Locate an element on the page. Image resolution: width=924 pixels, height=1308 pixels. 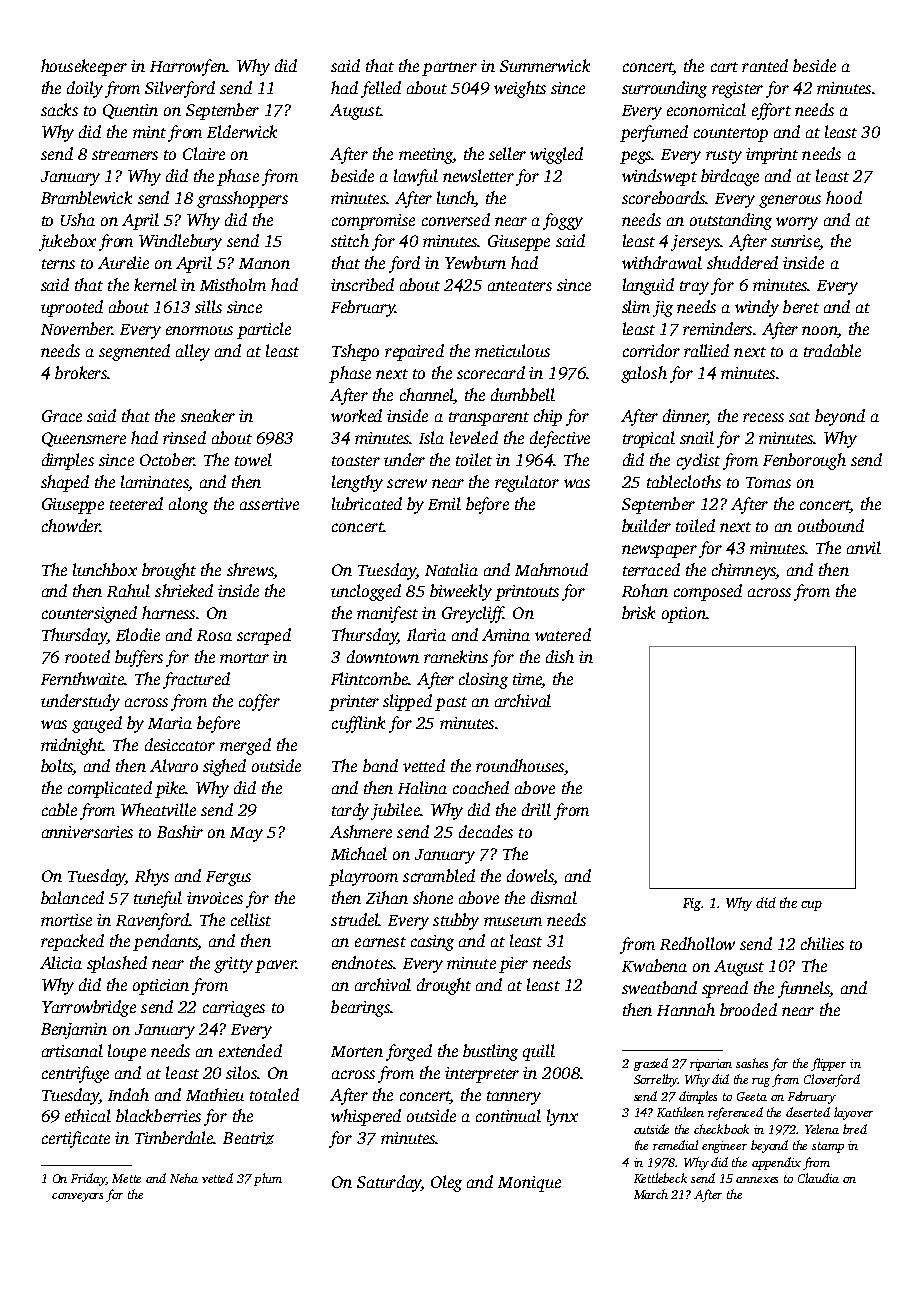
time is located at coordinates (527, 680).
